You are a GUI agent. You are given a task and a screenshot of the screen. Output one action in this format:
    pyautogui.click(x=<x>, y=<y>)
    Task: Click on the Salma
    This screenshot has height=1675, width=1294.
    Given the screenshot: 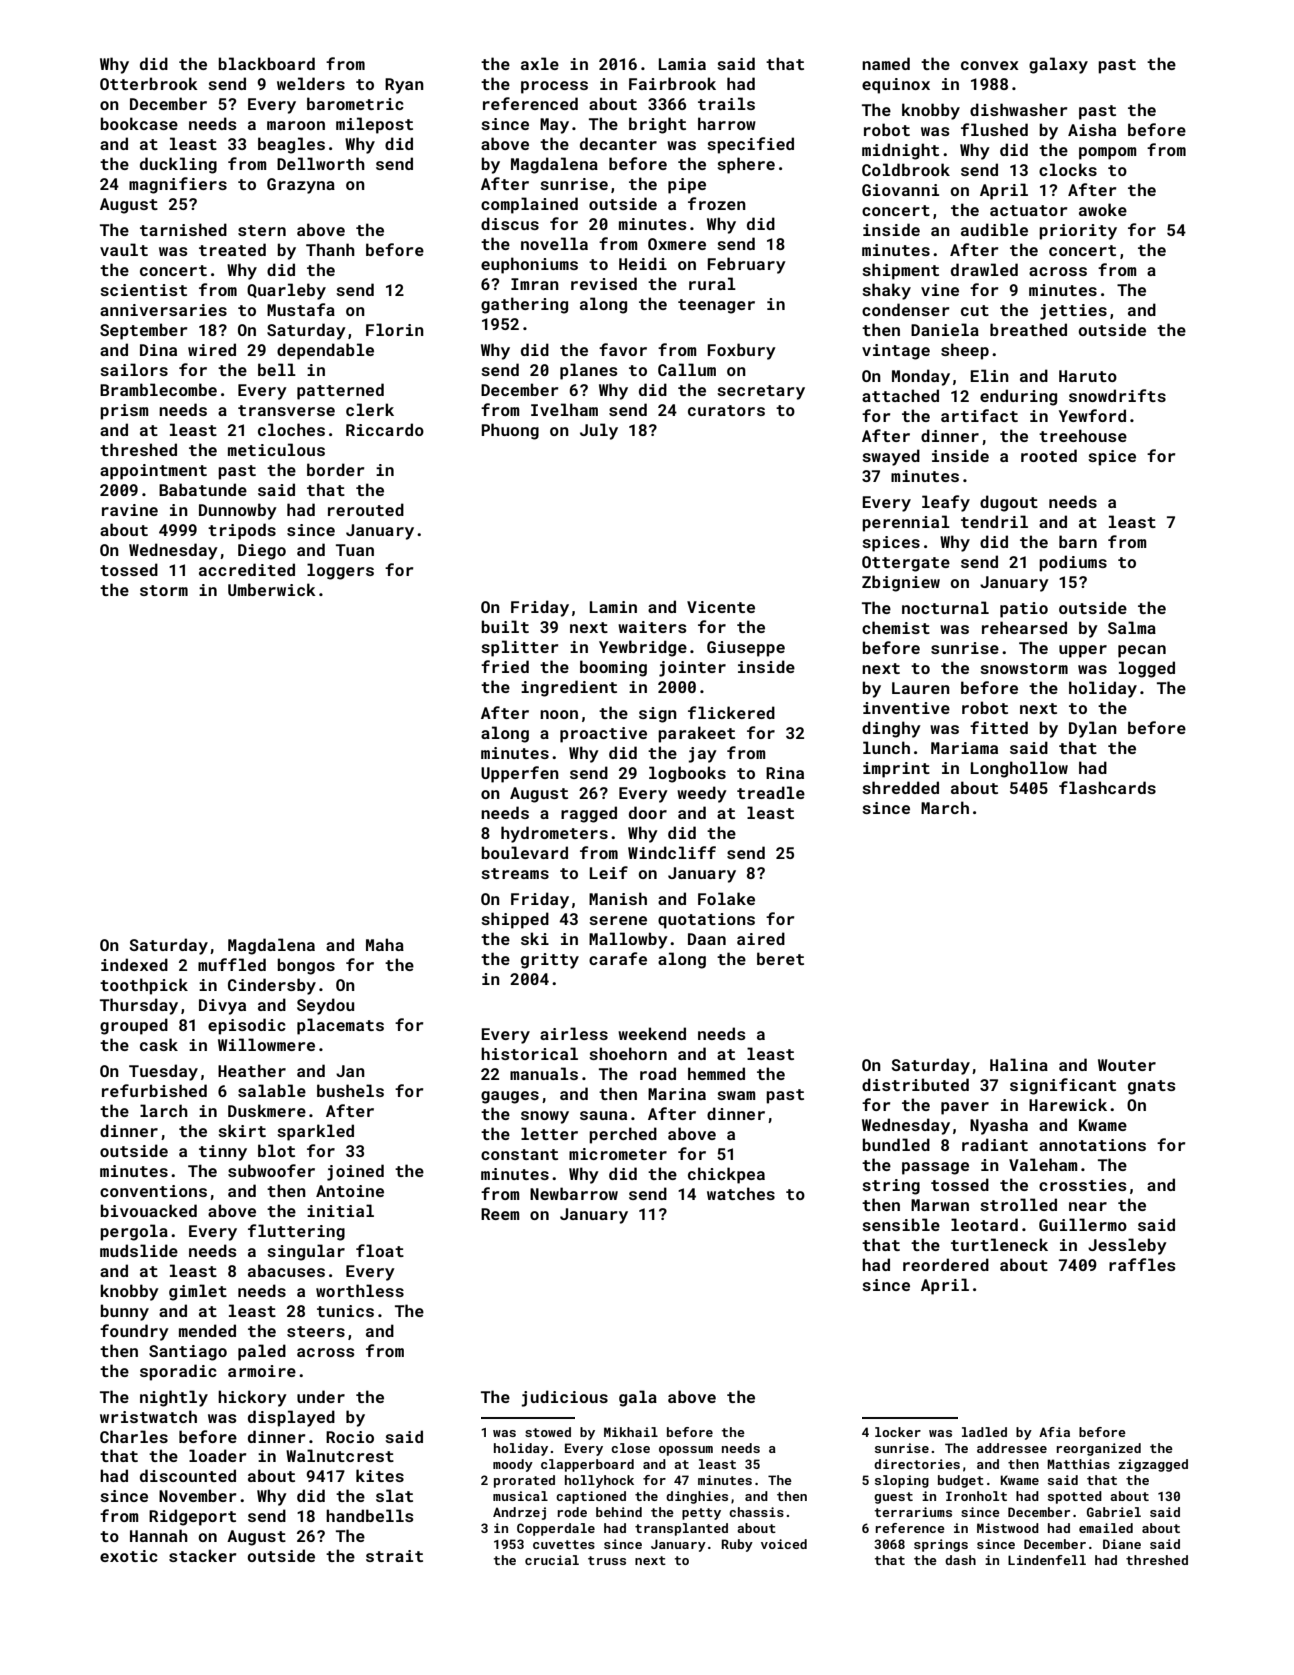 What is the action you would take?
    pyautogui.click(x=1132, y=627)
